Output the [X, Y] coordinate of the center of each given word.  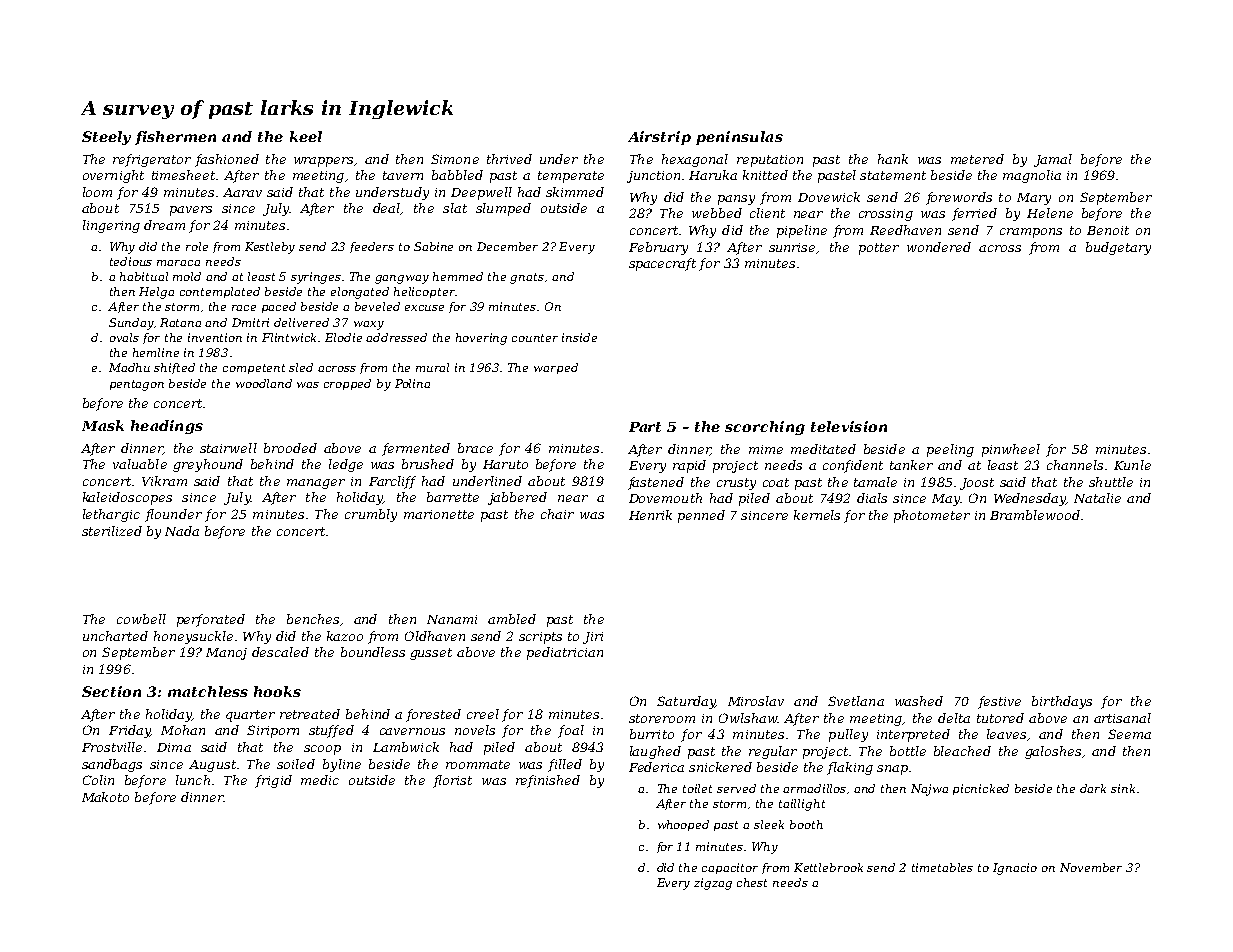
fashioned [227, 160]
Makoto [105, 797]
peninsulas [739, 138]
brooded [290, 448]
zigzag [713, 884]
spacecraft [662, 264]
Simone [455, 159]
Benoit [1108, 230]
